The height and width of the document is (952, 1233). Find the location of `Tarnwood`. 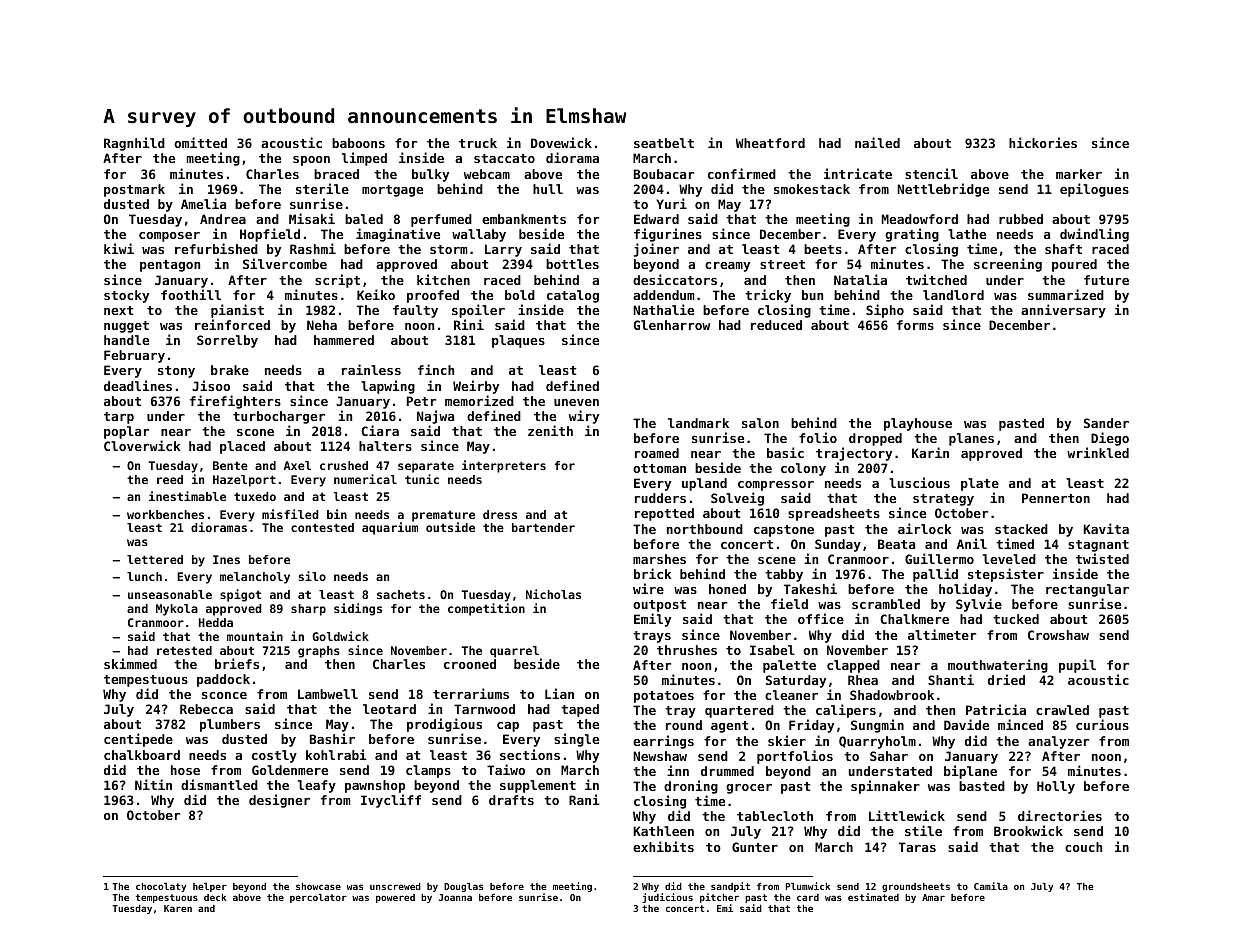

Tarnwood is located at coordinates (484, 709).
